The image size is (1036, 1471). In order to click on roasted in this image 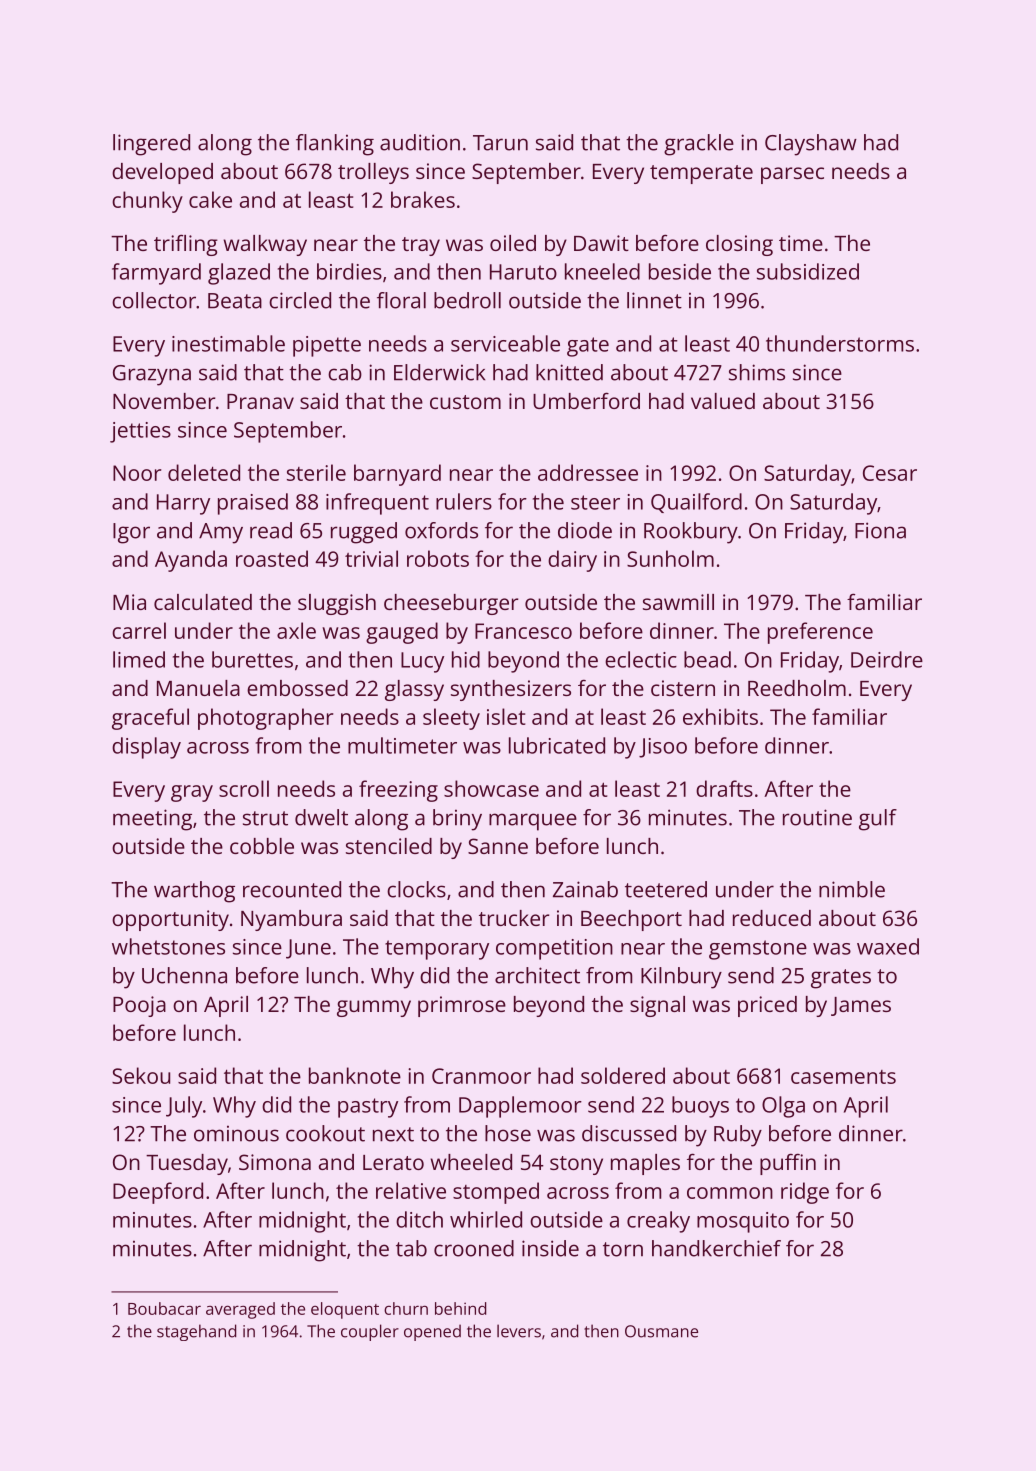, I will do `click(272, 558)`.
